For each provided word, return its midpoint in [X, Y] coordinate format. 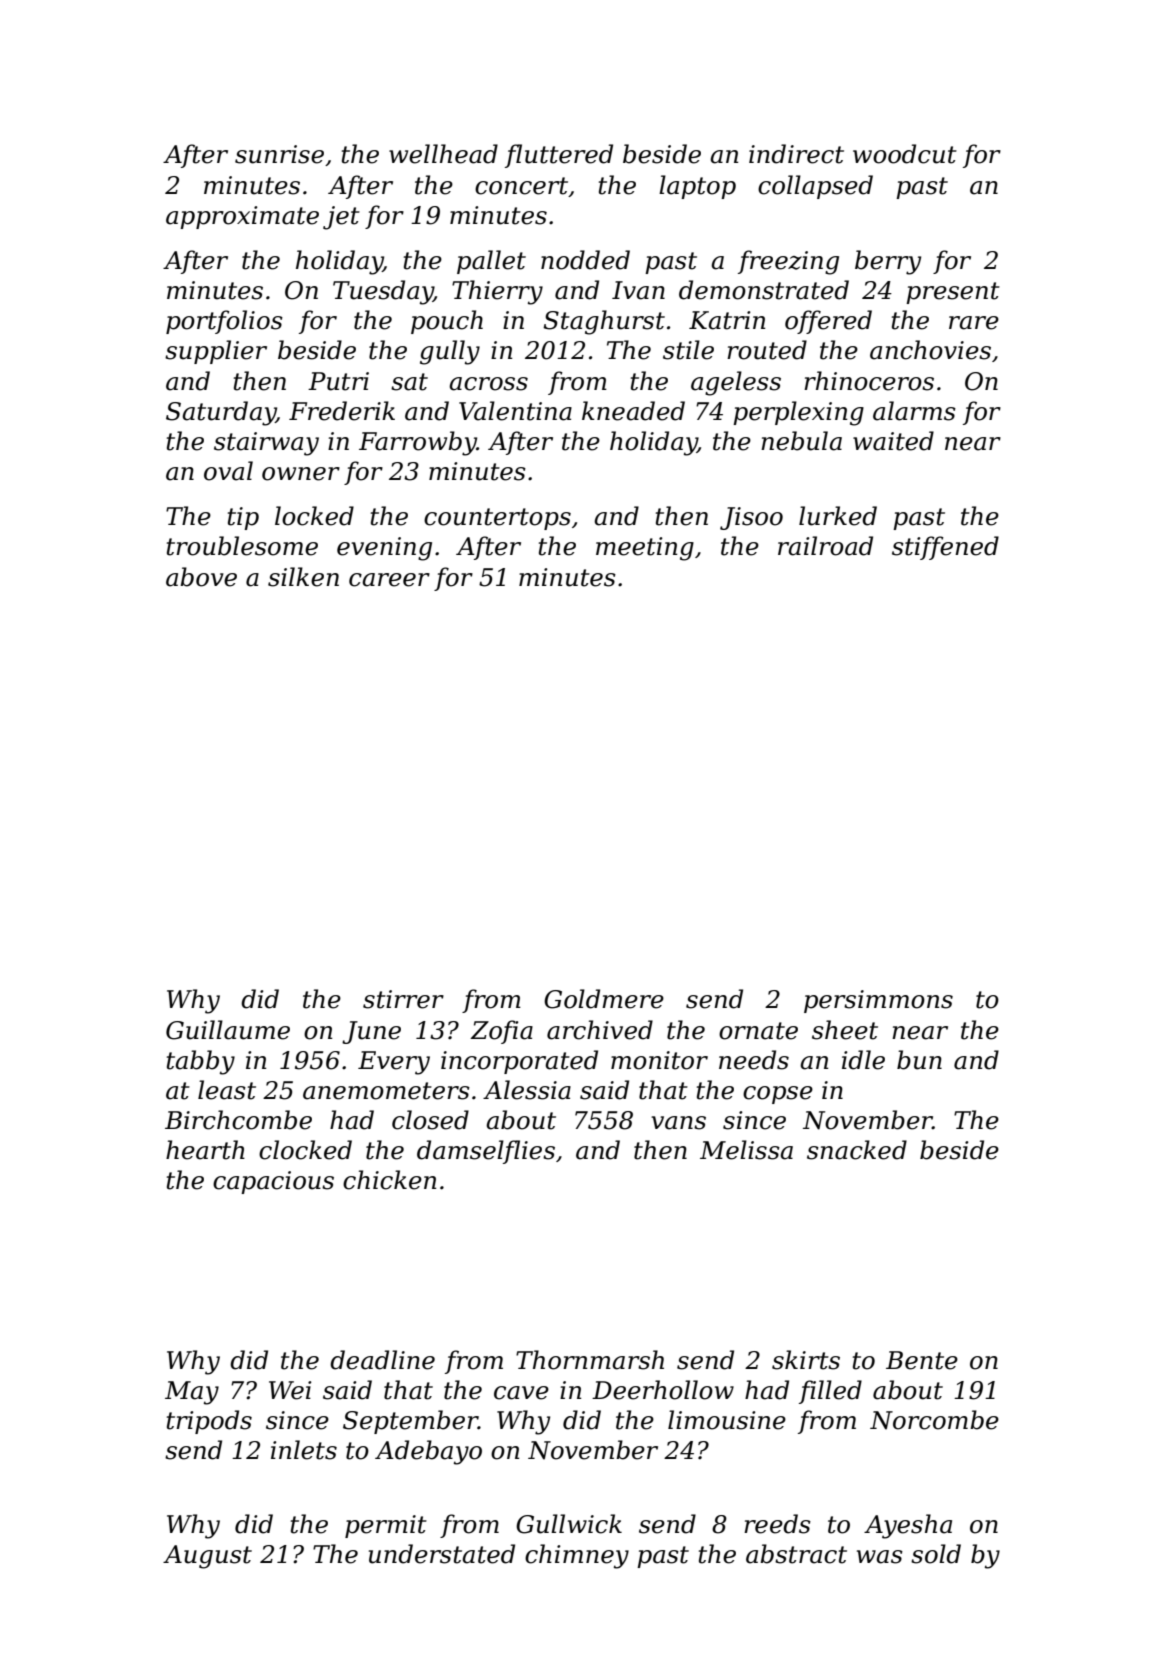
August [207, 1557]
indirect [796, 154]
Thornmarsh [590, 1360]
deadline [382, 1360]
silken [303, 577]
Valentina [515, 411]
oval [228, 471]
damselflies [486, 1152]
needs [754, 1060]
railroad [825, 546]
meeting [645, 549]
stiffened [945, 548]
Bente [922, 1360]
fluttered [559, 156]
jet [341, 218]
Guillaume [228, 1030]
